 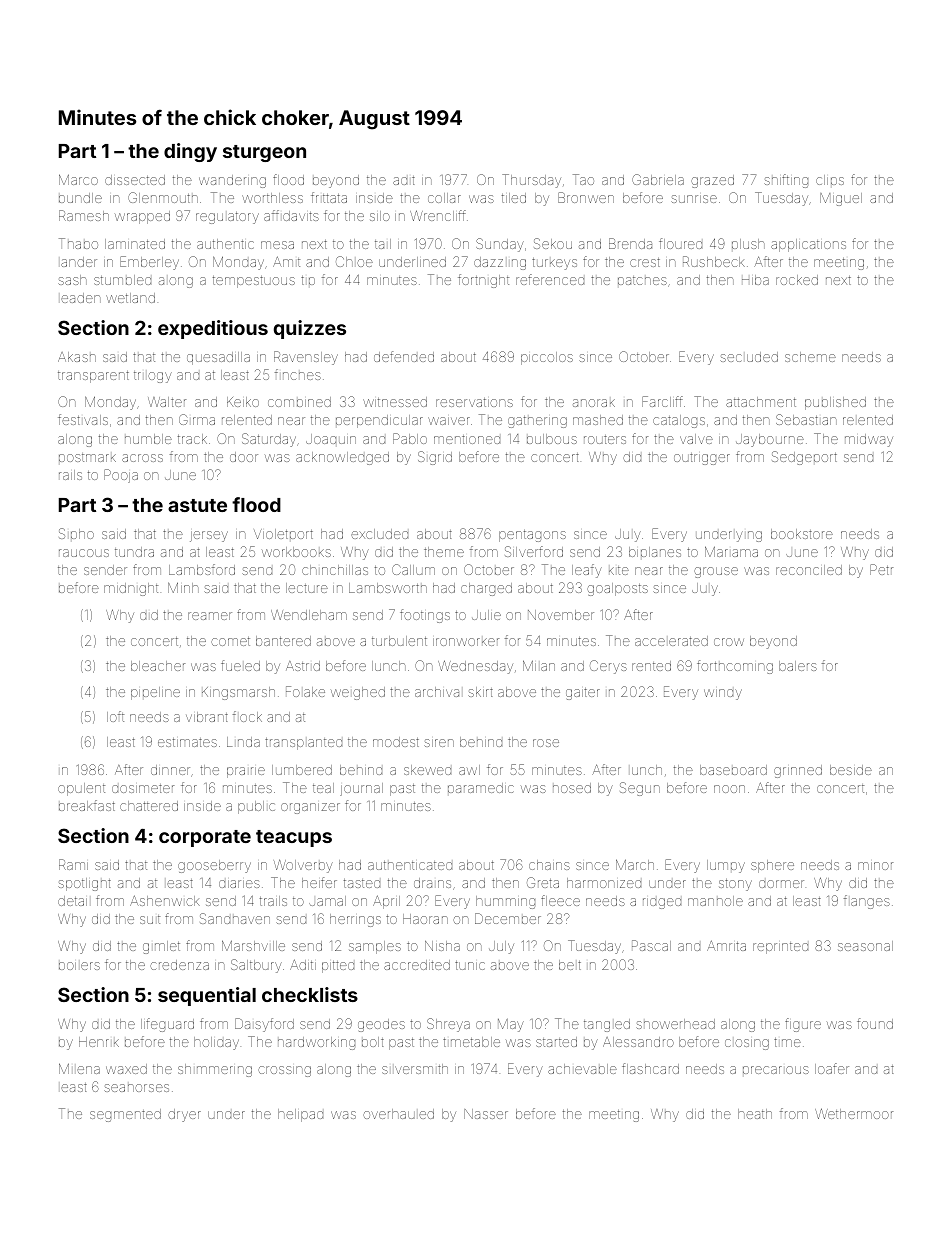 What do you see at coordinates (184, 1115) in the document?
I see `dryer` at bounding box center [184, 1115].
